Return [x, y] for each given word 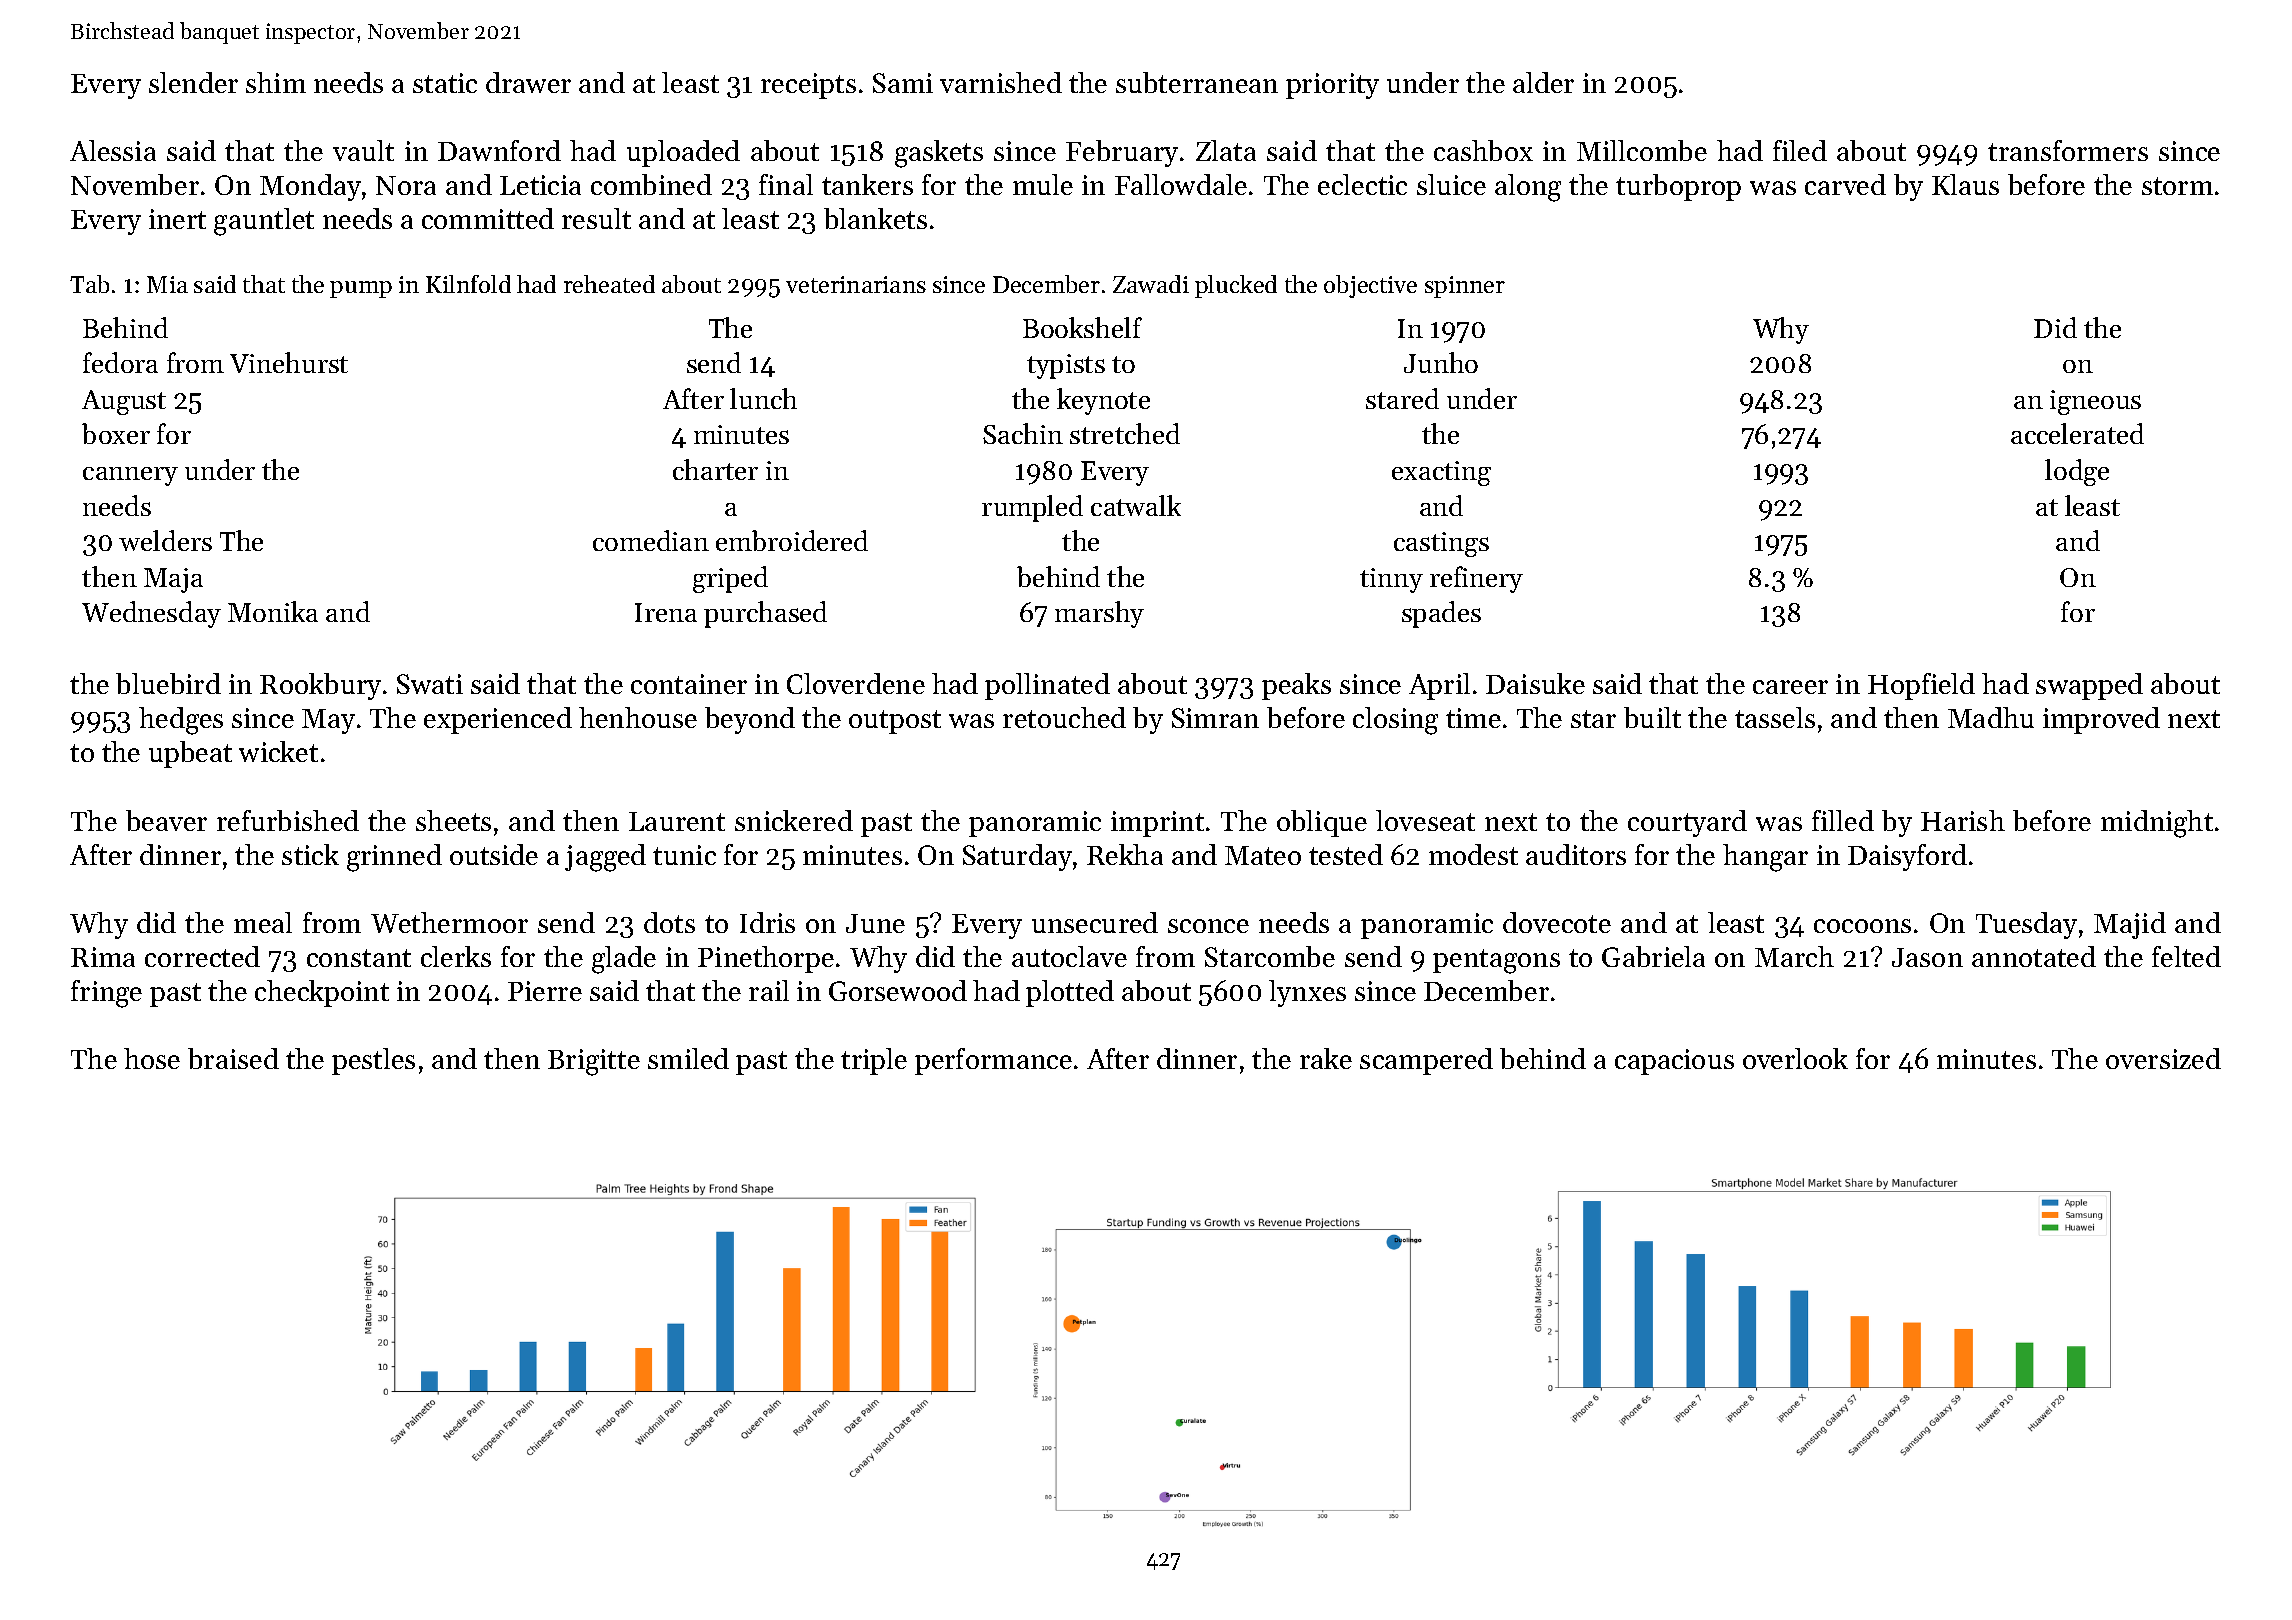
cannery [130, 476]
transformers [2068, 150]
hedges [181, 721]
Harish [1963, 820]
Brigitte [594, 1062]
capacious [1674, 1062]
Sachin [1023, 433]
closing [1395, 721]
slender [193, 82]
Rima [103, 957]
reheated [609, 284]
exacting [1441, 473]
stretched [1125, 433]
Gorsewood [898, 990]
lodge [2077, 472]
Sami [903, 83]
